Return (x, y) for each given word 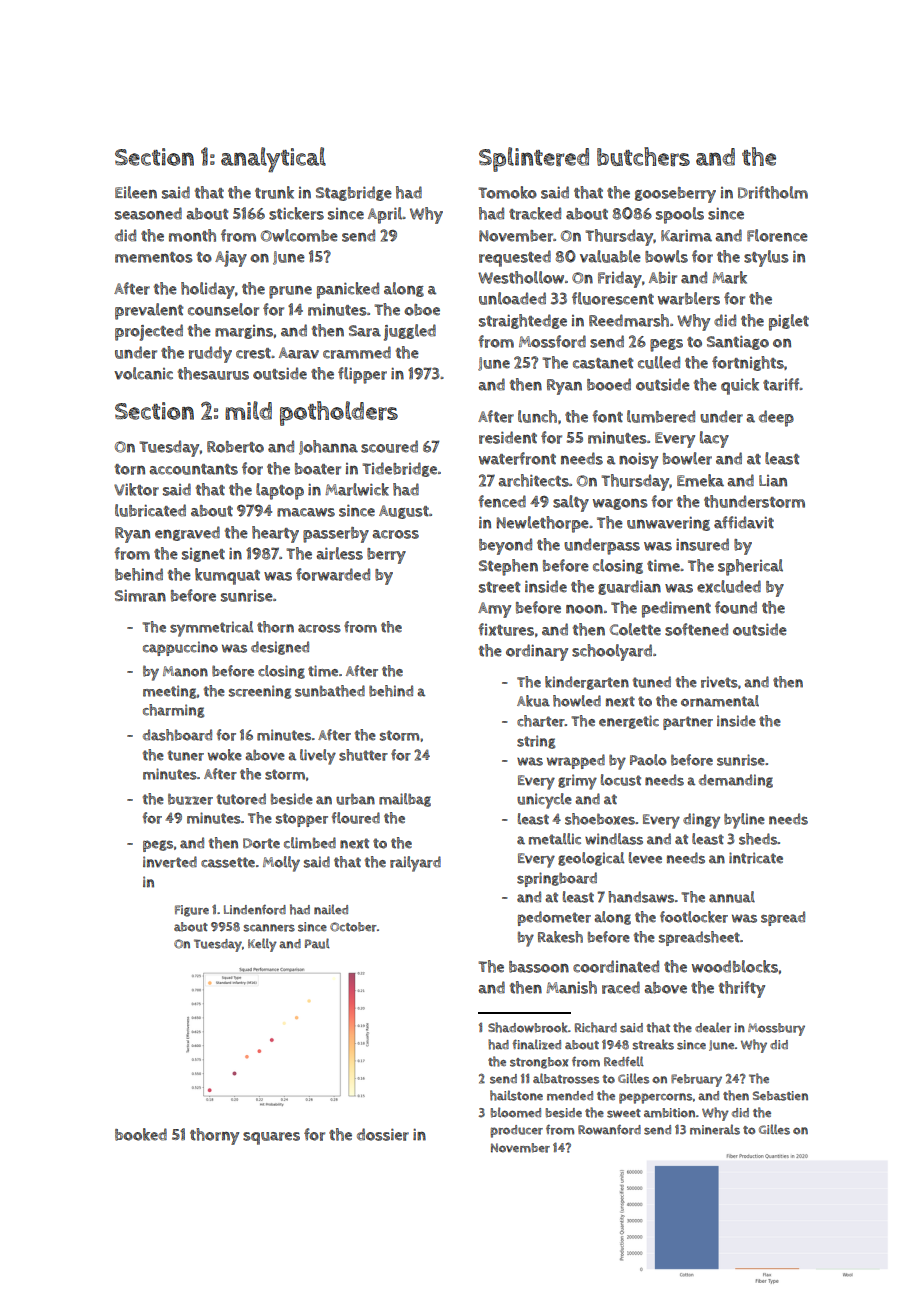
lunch (537, 416)
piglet (789, 322)
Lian (773, 481)
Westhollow (521, 277)
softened (696, 629)
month (192, 235)
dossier (383, 1134)
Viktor (136, 489)
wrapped (576, 761)
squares (271, 1138)
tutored (241, 799)
